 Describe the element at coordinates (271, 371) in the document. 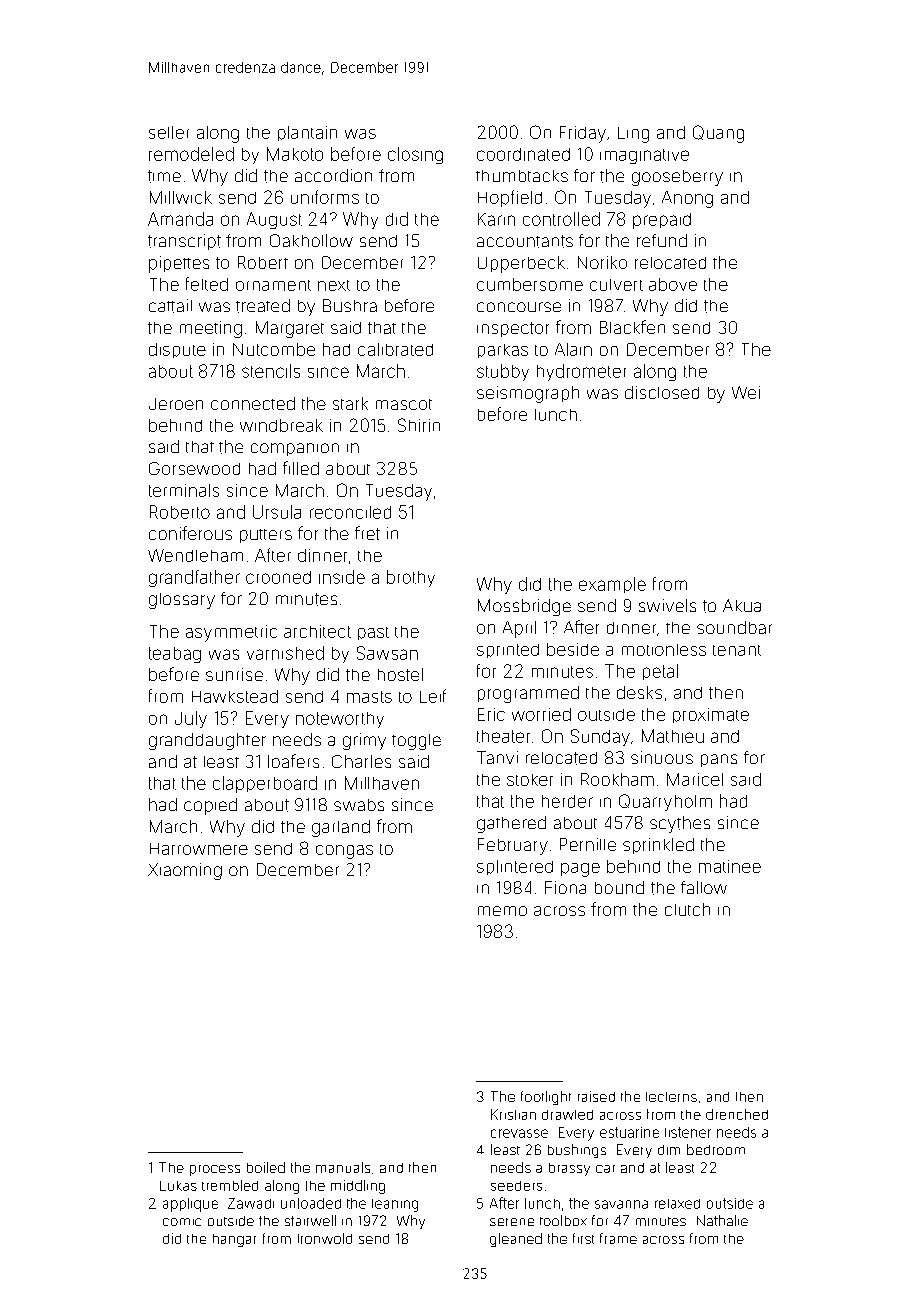

I see `stencils` at that location.
